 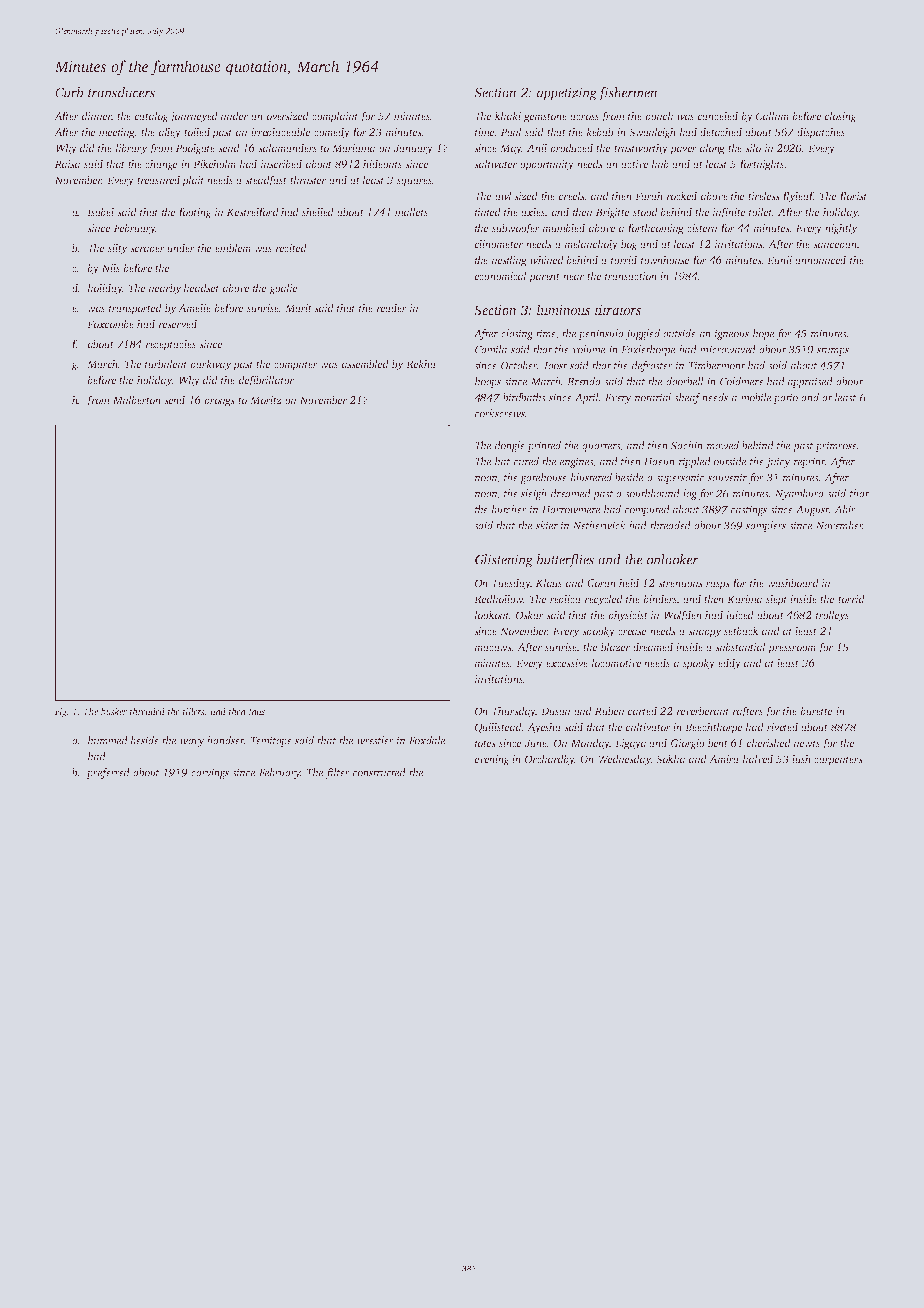 I want to click on headset, so click(x=201, y=287).
